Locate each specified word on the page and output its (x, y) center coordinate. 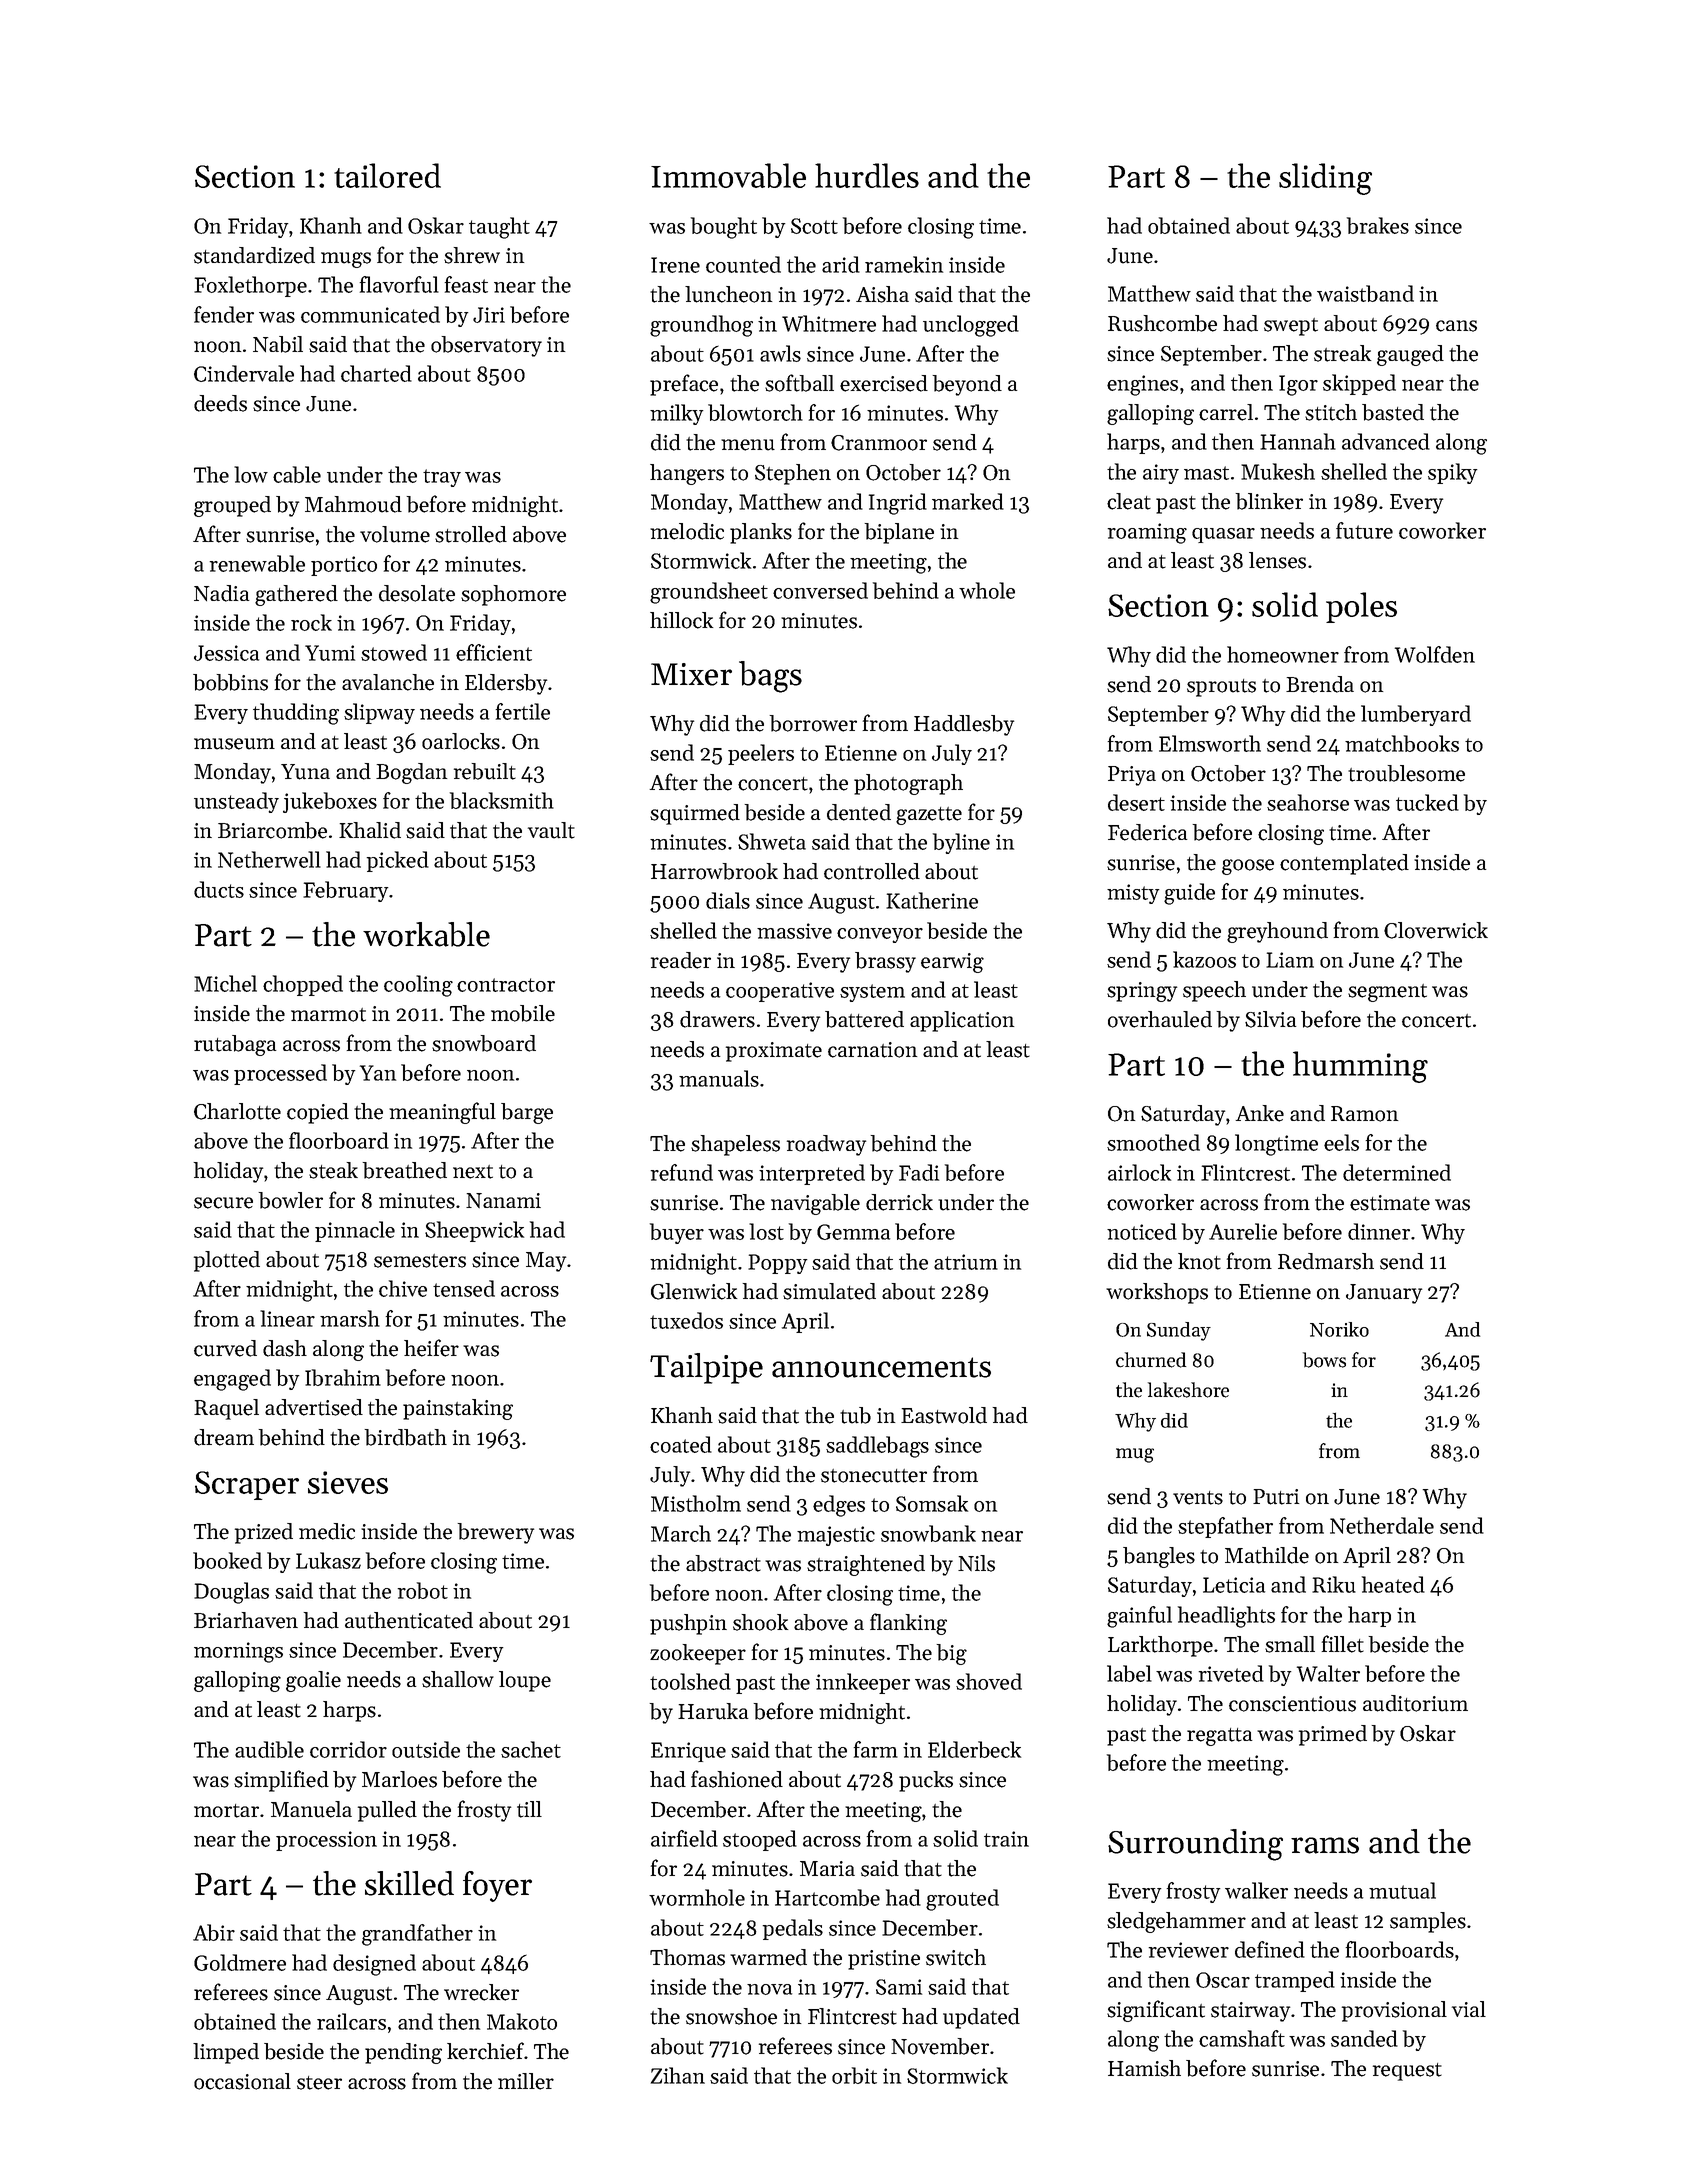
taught (499, 228)
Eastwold (944, 1415)
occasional (242, 2081)
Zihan (678, 2075)
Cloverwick (1436, 930)
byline (961, 843)
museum (234, 744)
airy (1161, 474)
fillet (1343, 1644)
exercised (884, 383)
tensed (464, 1288)
